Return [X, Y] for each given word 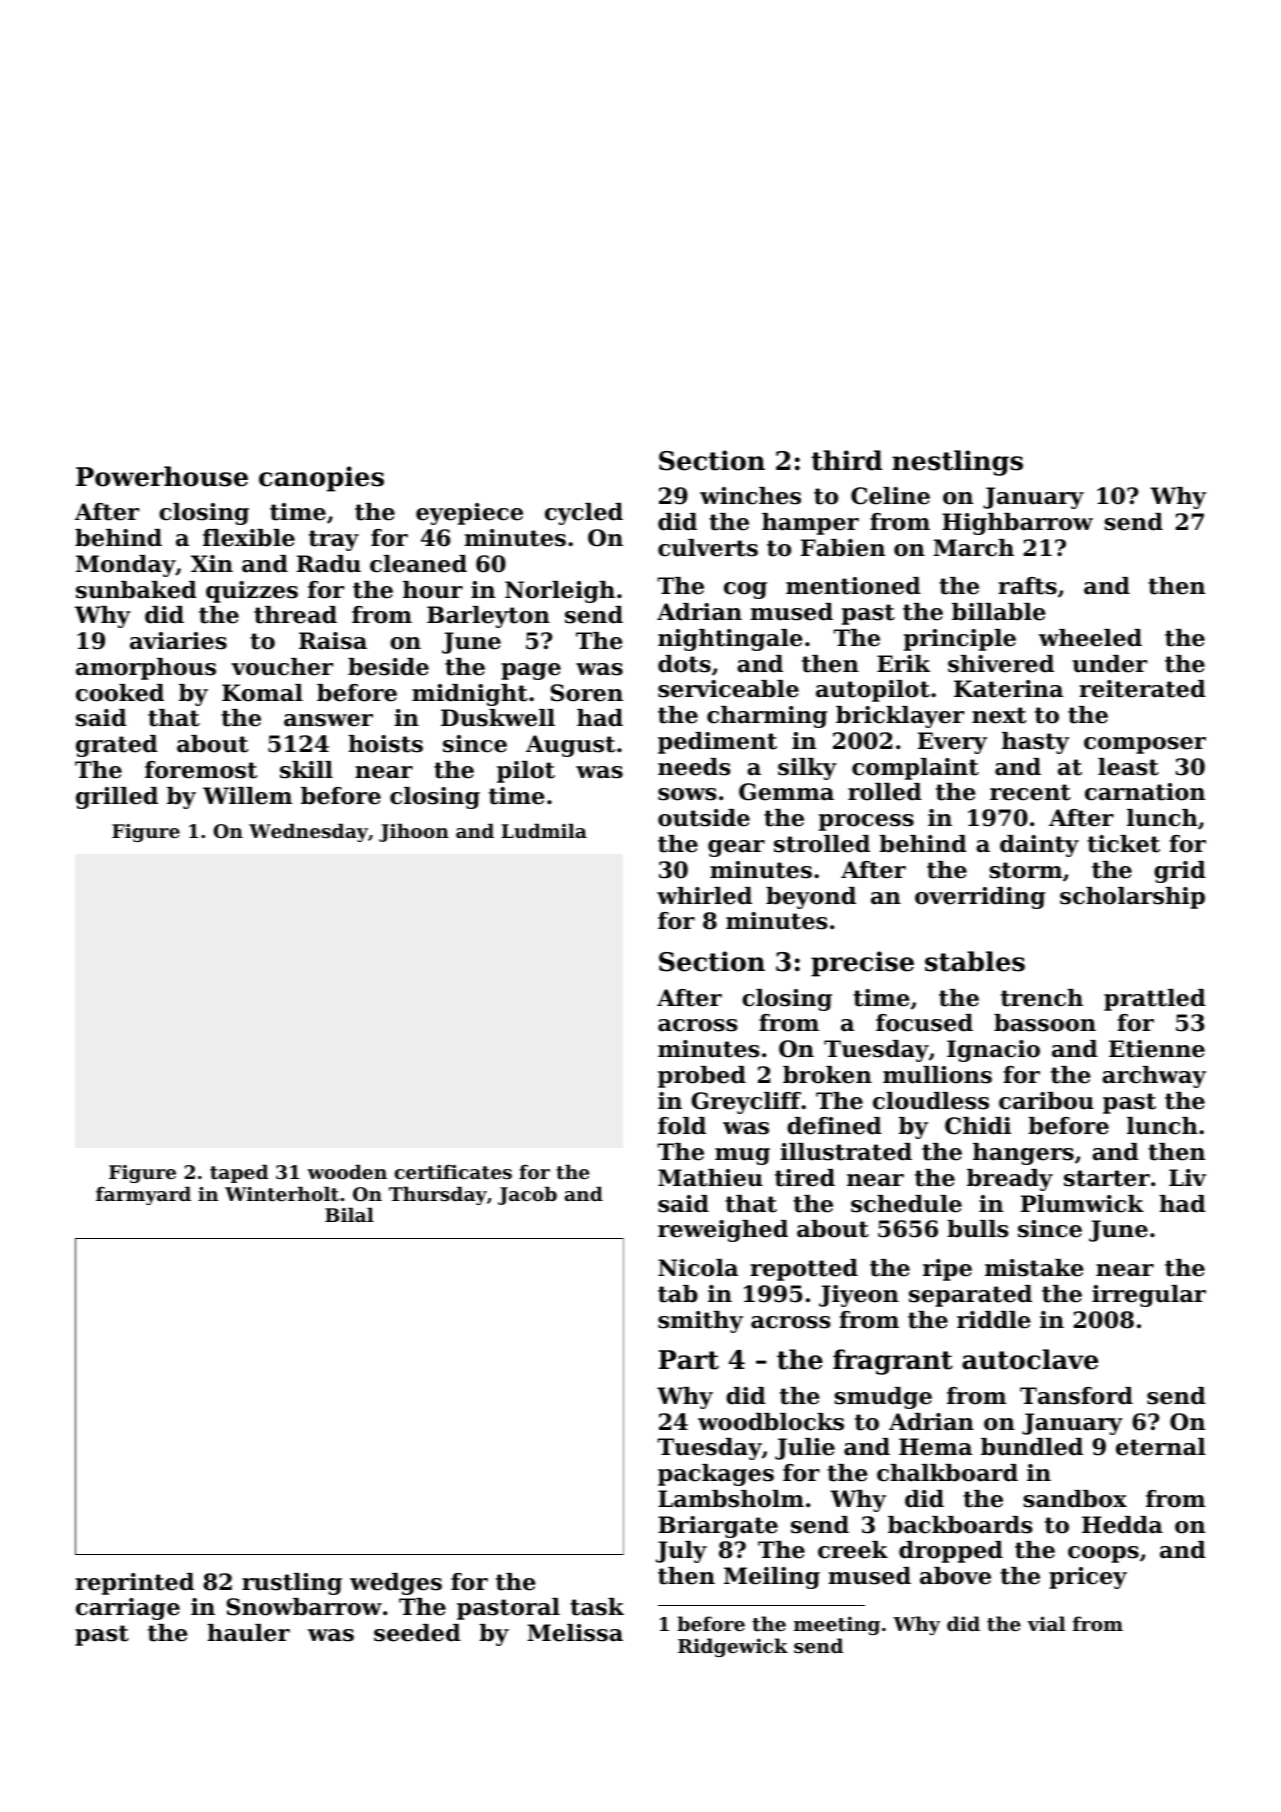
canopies [321, 479]
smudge [883, 1398]
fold [682, 1126]
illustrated [846, 1152]
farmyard [143, 1195]
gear [736, 848]
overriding [980, 898]
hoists [385, 744]
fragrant [893, 1362]
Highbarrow [1017, 524]
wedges [396, 1584]
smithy [700, 1322]
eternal [1161, 1447]
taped [239, 1173]
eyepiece [469, 514]
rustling [292, 1584]
